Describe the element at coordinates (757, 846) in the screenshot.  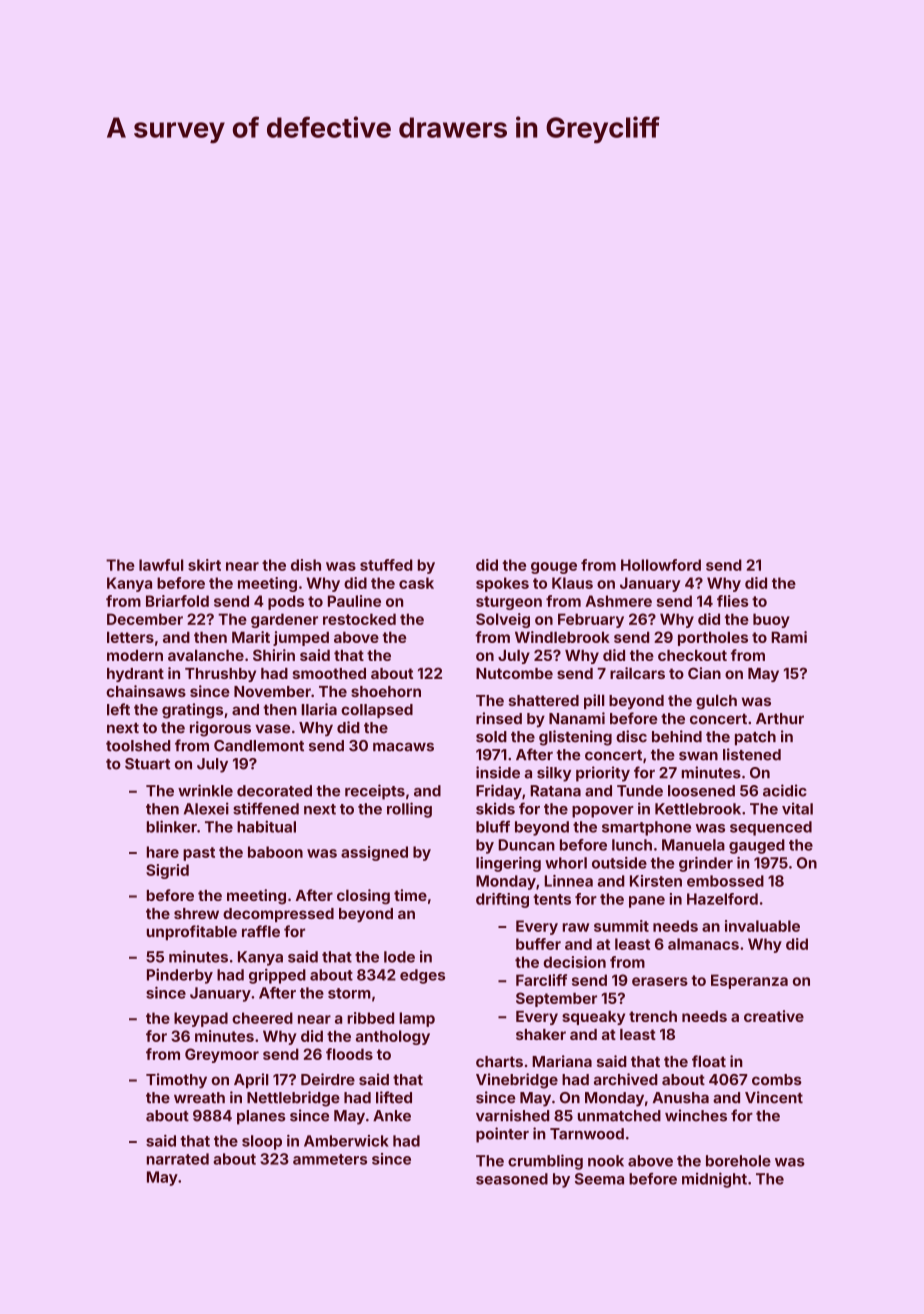
I see `gauged` at that location.
